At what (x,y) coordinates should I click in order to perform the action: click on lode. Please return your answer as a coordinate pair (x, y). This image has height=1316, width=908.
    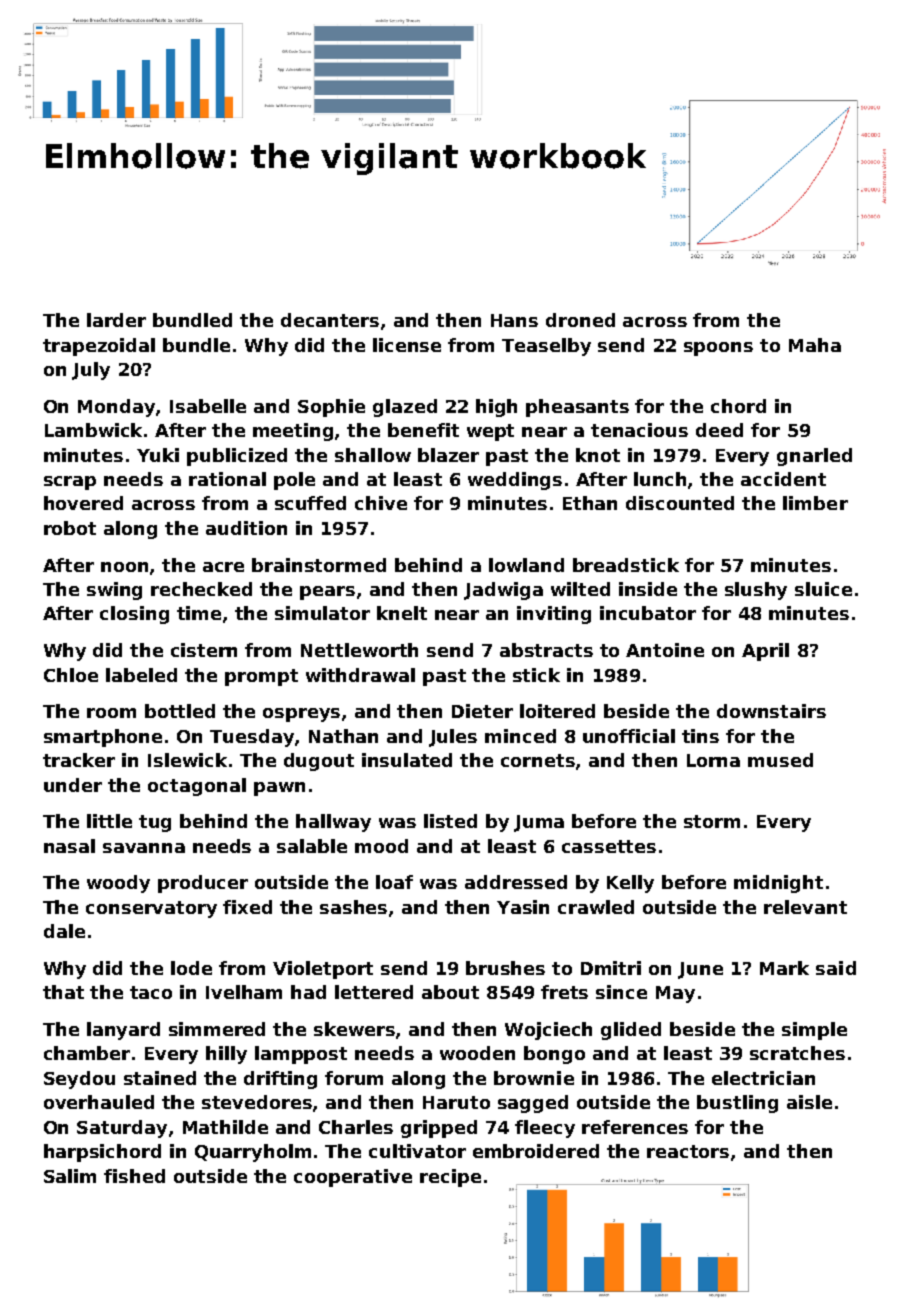
    Looking at the image, I should click on (191, 968).
